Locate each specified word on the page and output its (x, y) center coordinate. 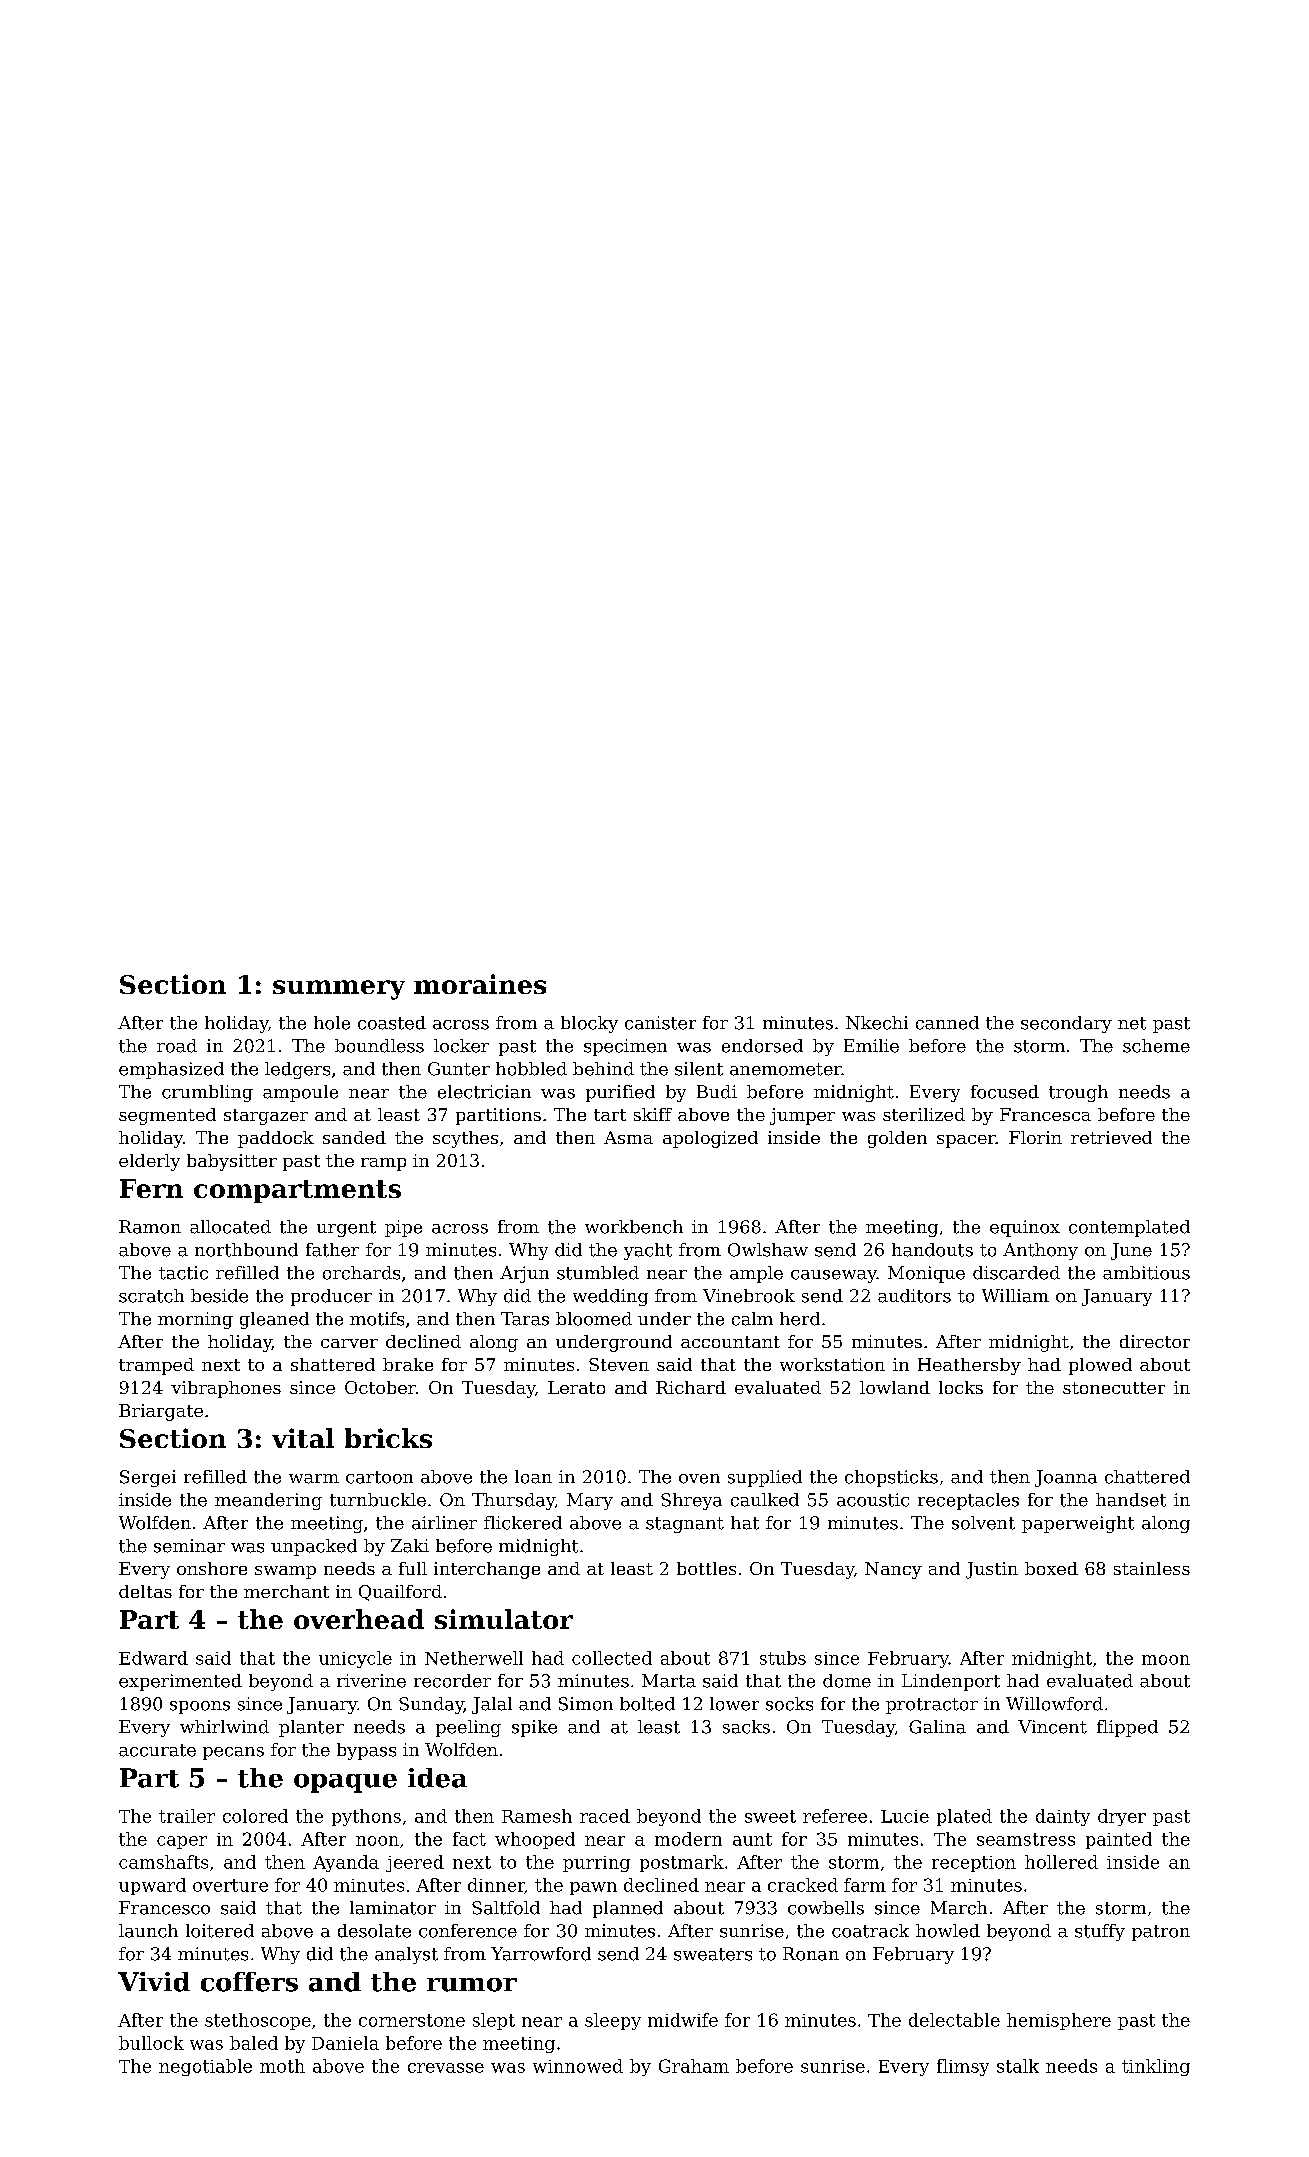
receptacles (968, 1501)
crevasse (446, 2068)
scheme (1156, 1046)
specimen (625, 1047)
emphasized (171, 1070)
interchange (487, 1570)
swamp (285, 1572)
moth (282, 2066)
